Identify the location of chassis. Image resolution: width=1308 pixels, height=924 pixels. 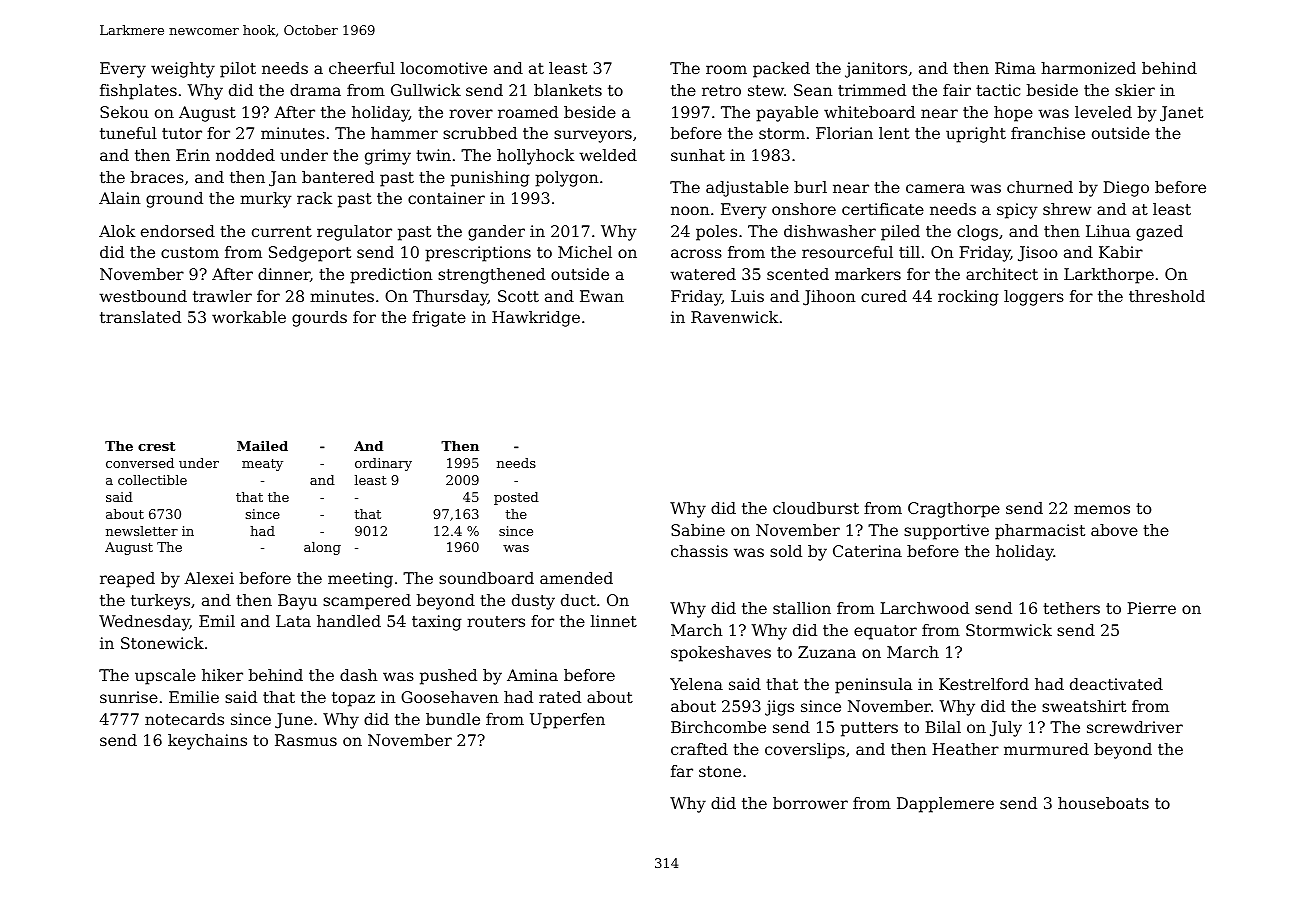
(699, 551).
